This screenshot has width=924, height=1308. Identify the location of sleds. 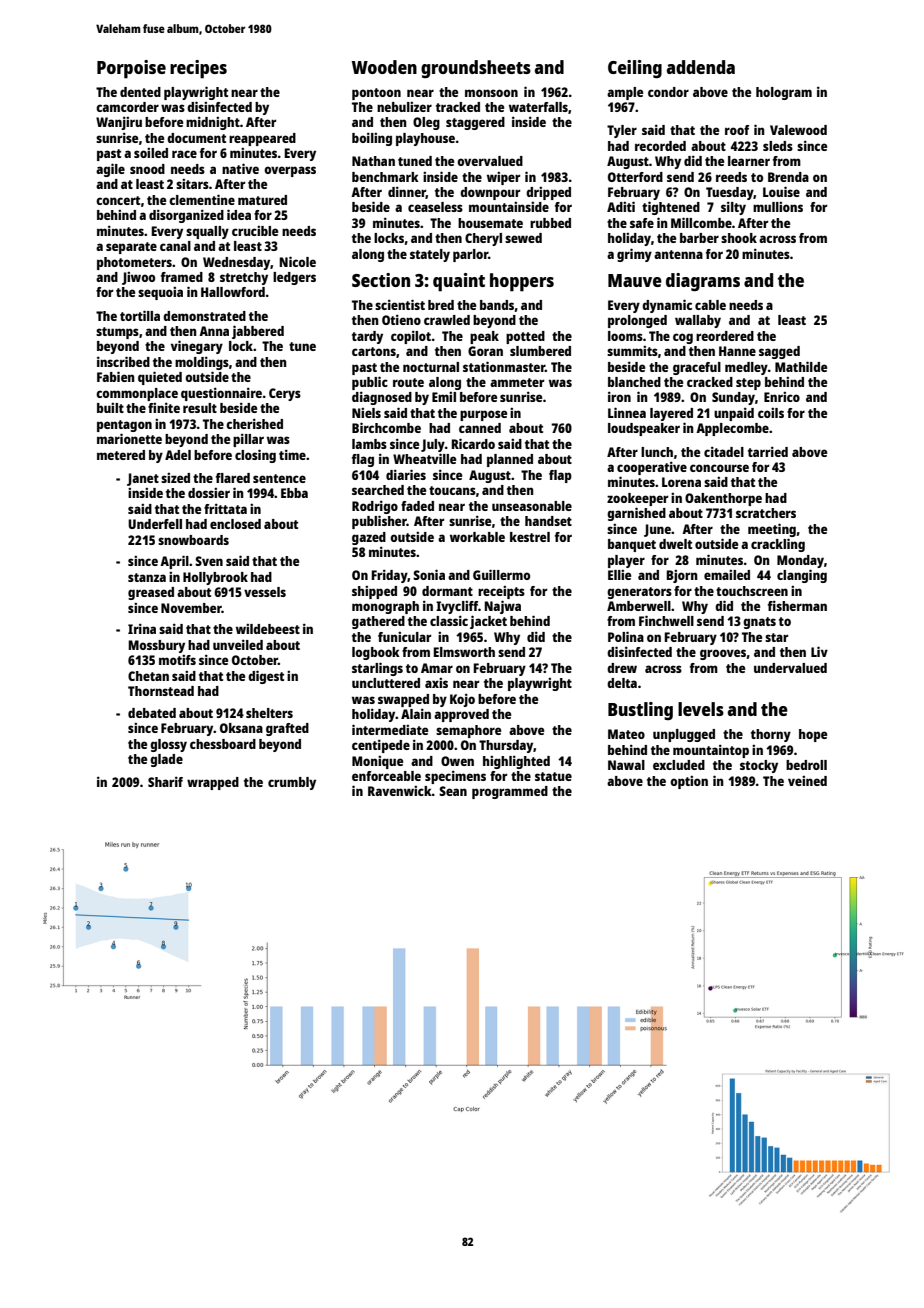
(778, 146).
